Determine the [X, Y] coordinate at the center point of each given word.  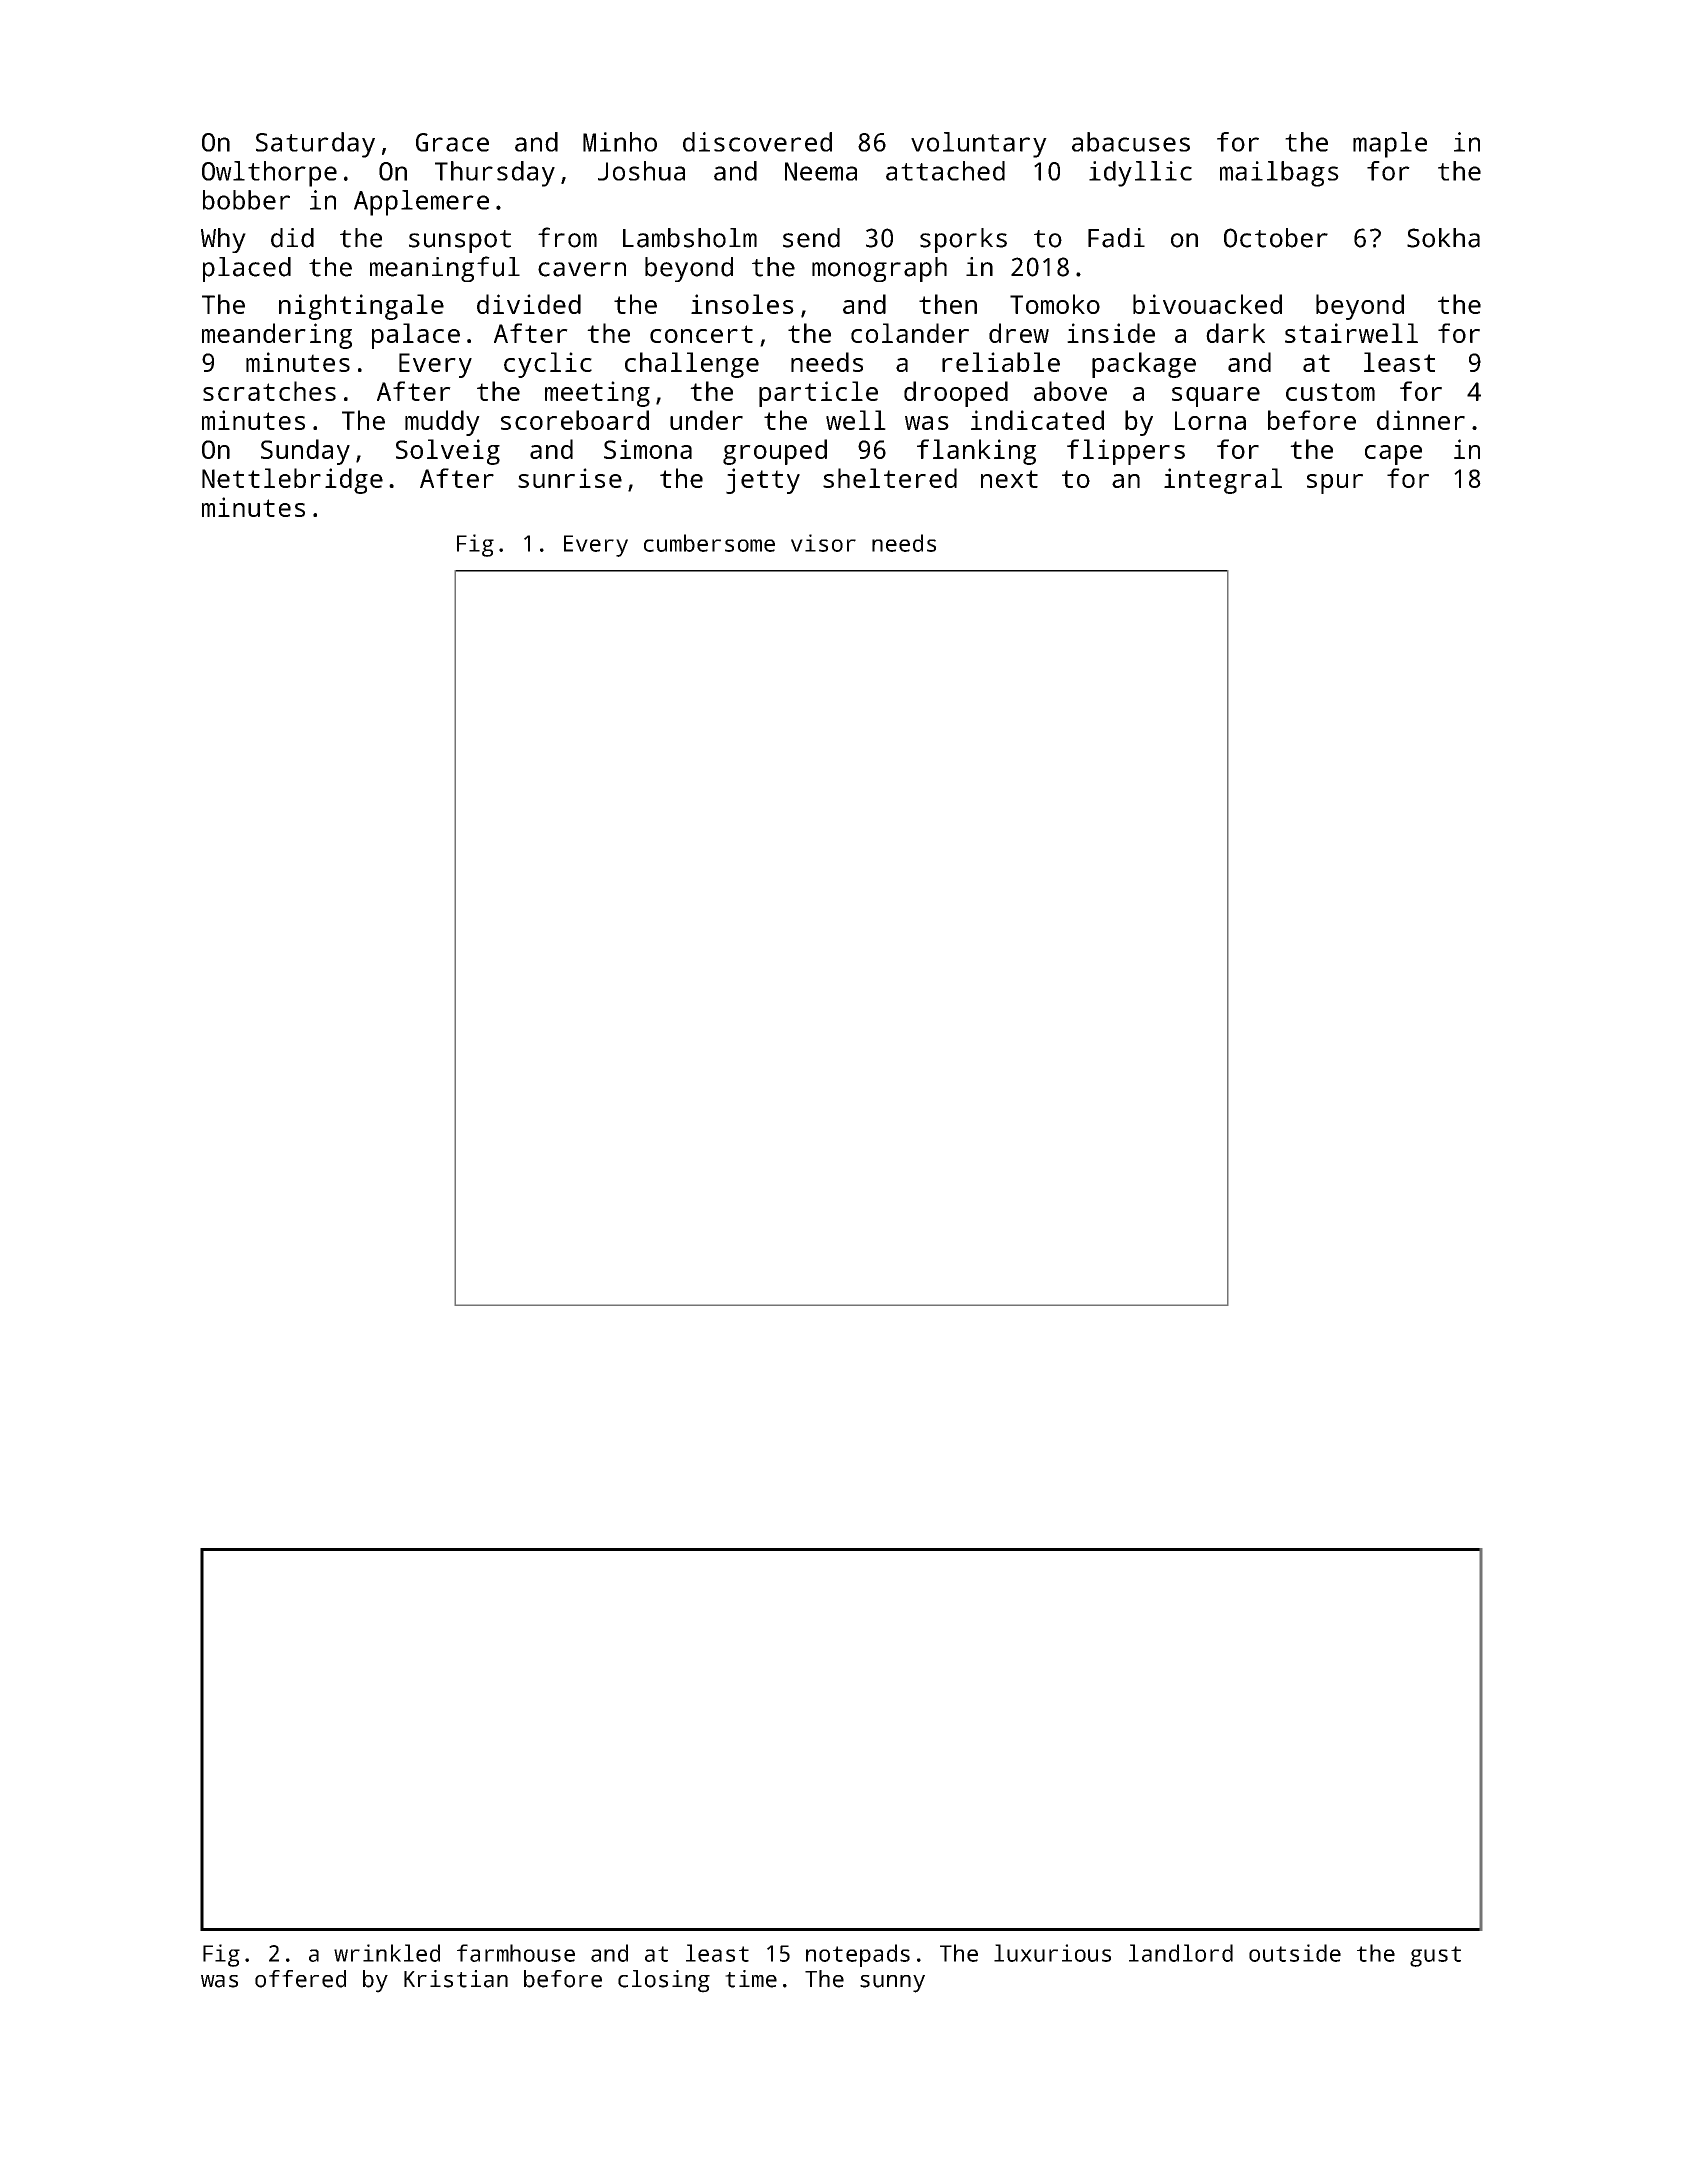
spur [1335, 484]
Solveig [448, 452]
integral [1223, 481]
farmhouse [516, 1953]
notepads [858, 1955]
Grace [452, 142]
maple [1390, 145]
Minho [620, 142]
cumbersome [709, 543]
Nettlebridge [292, 481]
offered [300, 1979]
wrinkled [387, 1953]
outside [1295, 1953]
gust [1435, 1956]
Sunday [305, 452]
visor [823, 543]
